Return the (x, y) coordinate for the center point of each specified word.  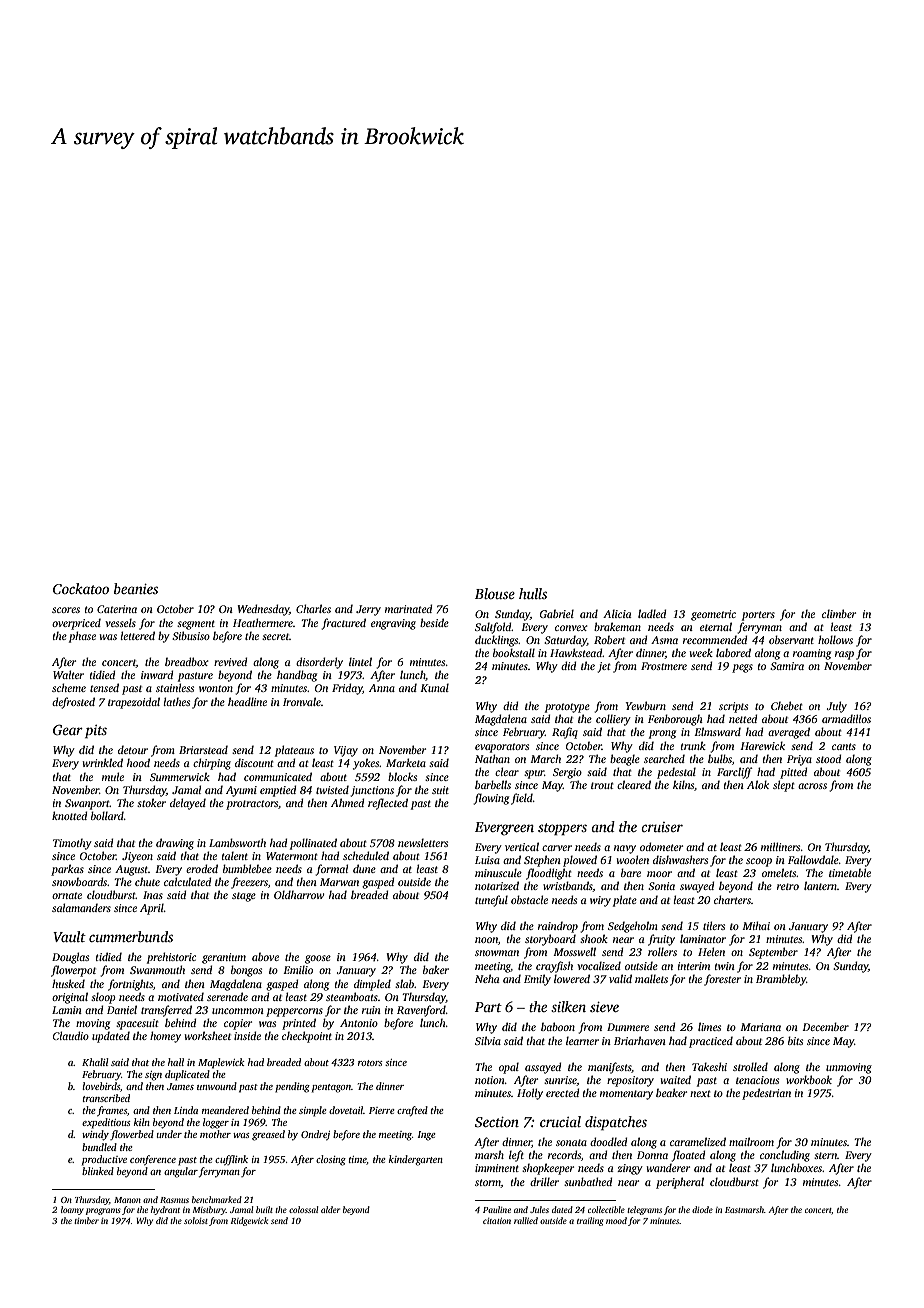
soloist (196, 1220)
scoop (759, 862)
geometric (713, 615)
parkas (67, 870)
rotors (370, 1063)
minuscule (498, 872)
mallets (651, 978)
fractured (344, 624)
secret (275, 636)
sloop (103, 998)
